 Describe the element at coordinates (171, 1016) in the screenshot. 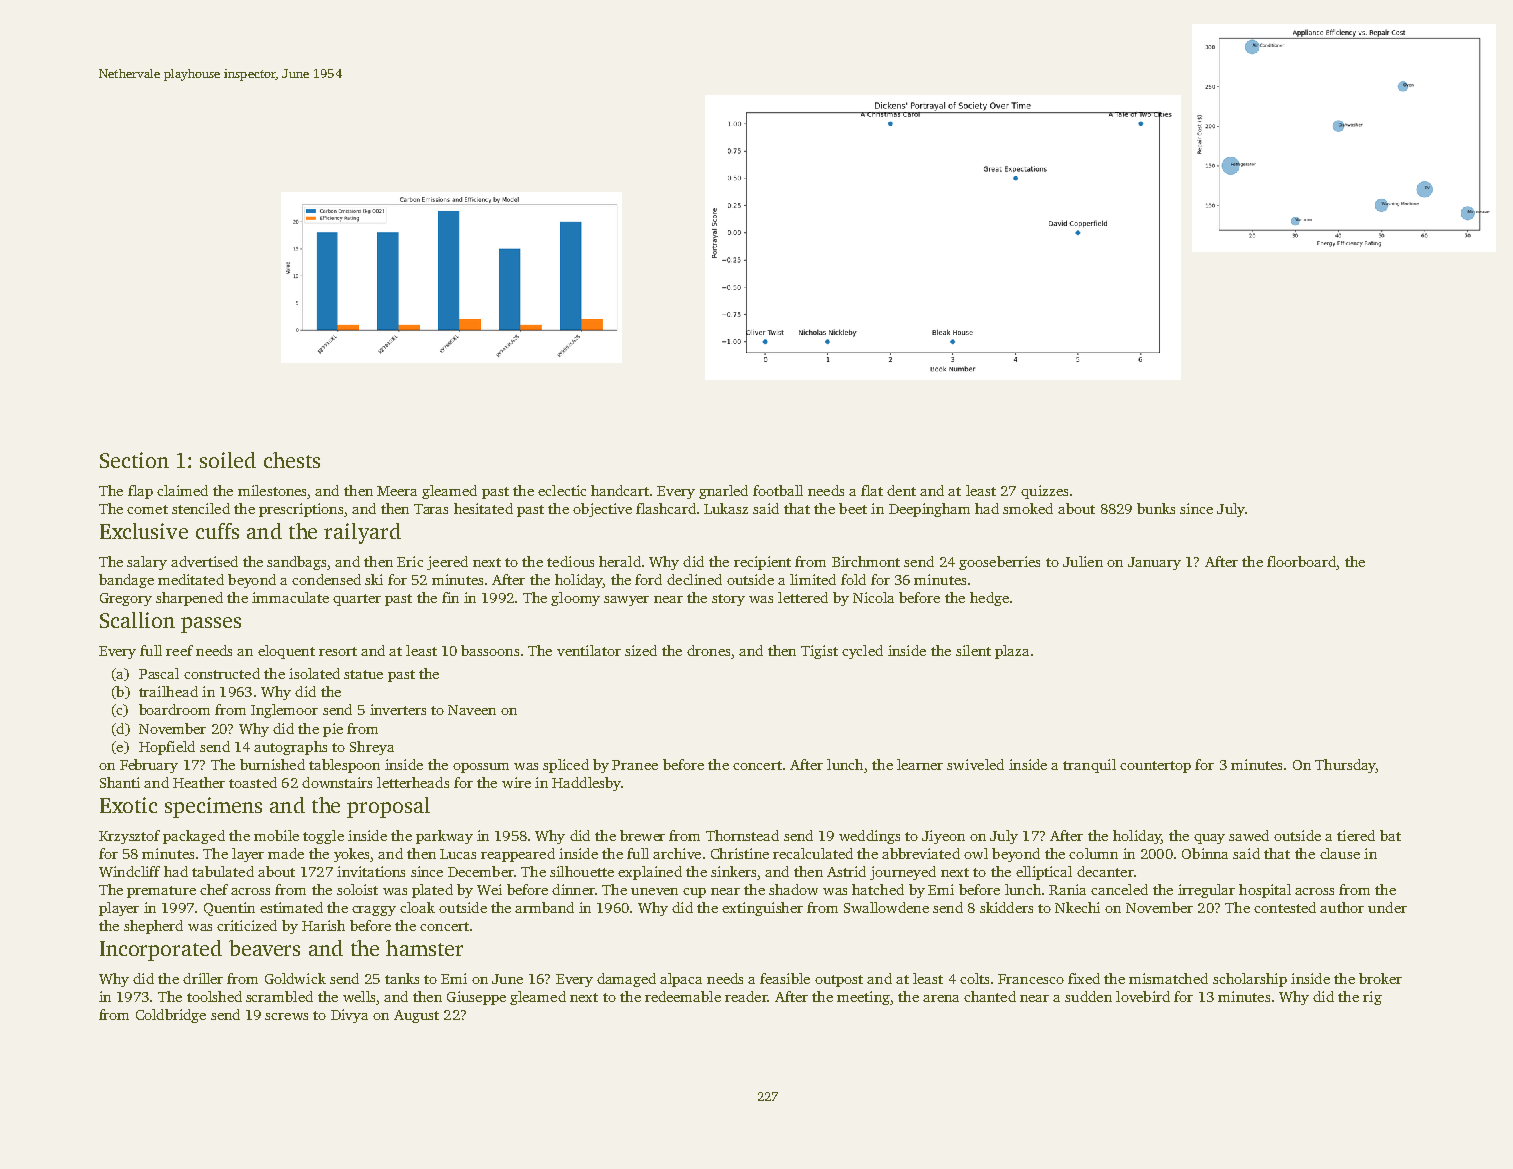

I see `Coldbridge` at that location.
